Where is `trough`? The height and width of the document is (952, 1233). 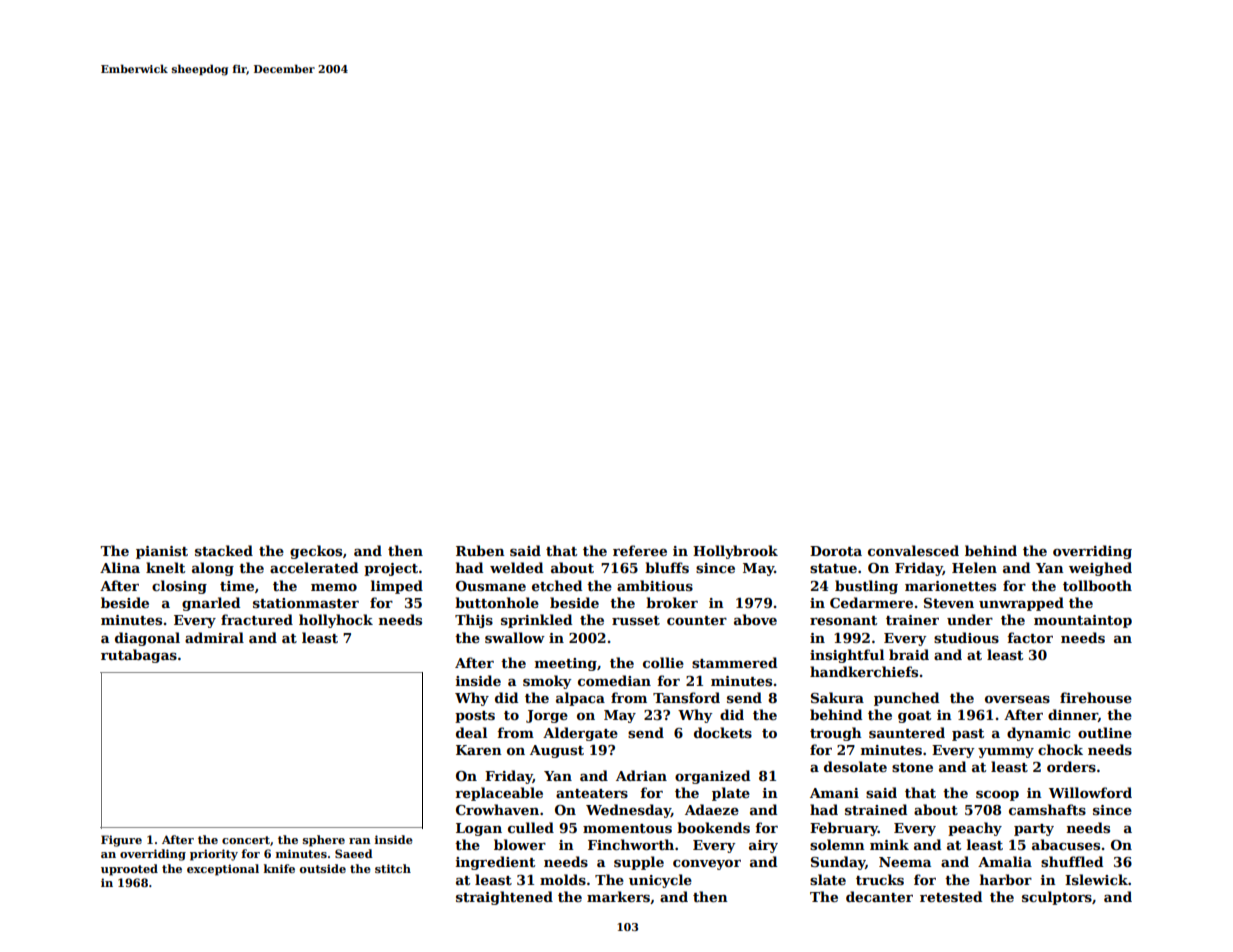 trough is located at coordinates (836, 734).
